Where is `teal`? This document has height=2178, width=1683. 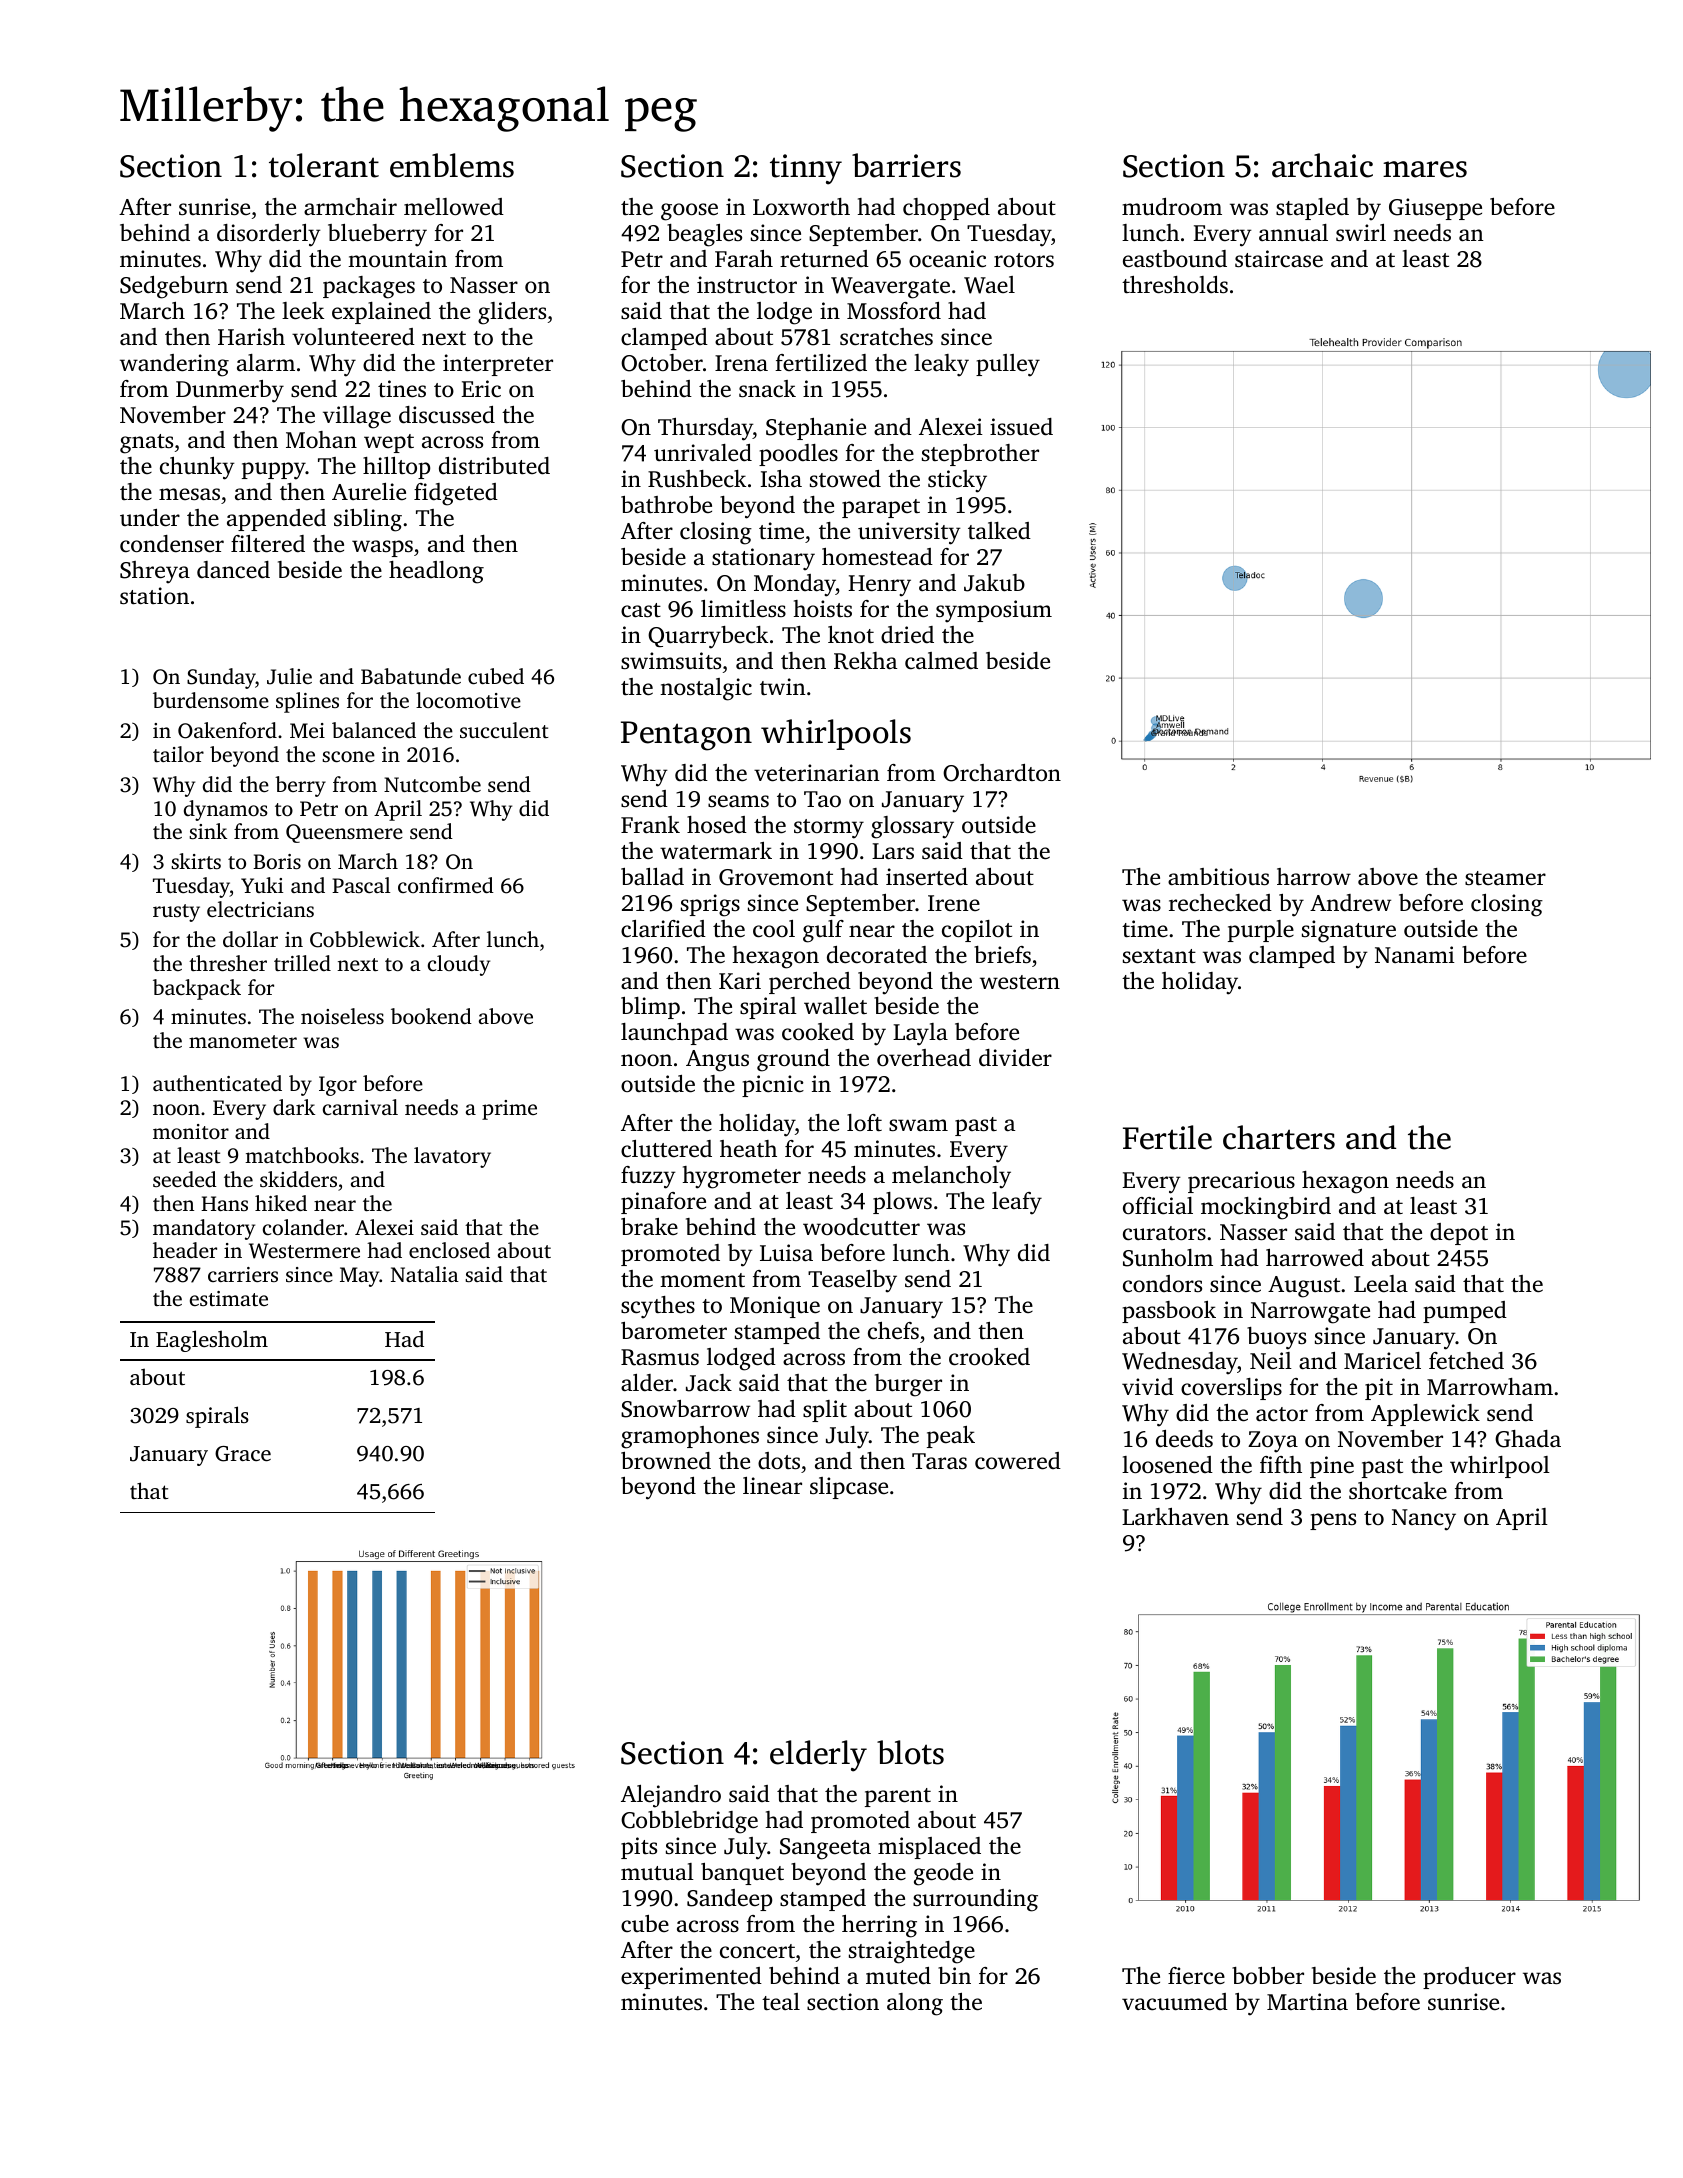 teal is located at coordinates (781, 2001).
